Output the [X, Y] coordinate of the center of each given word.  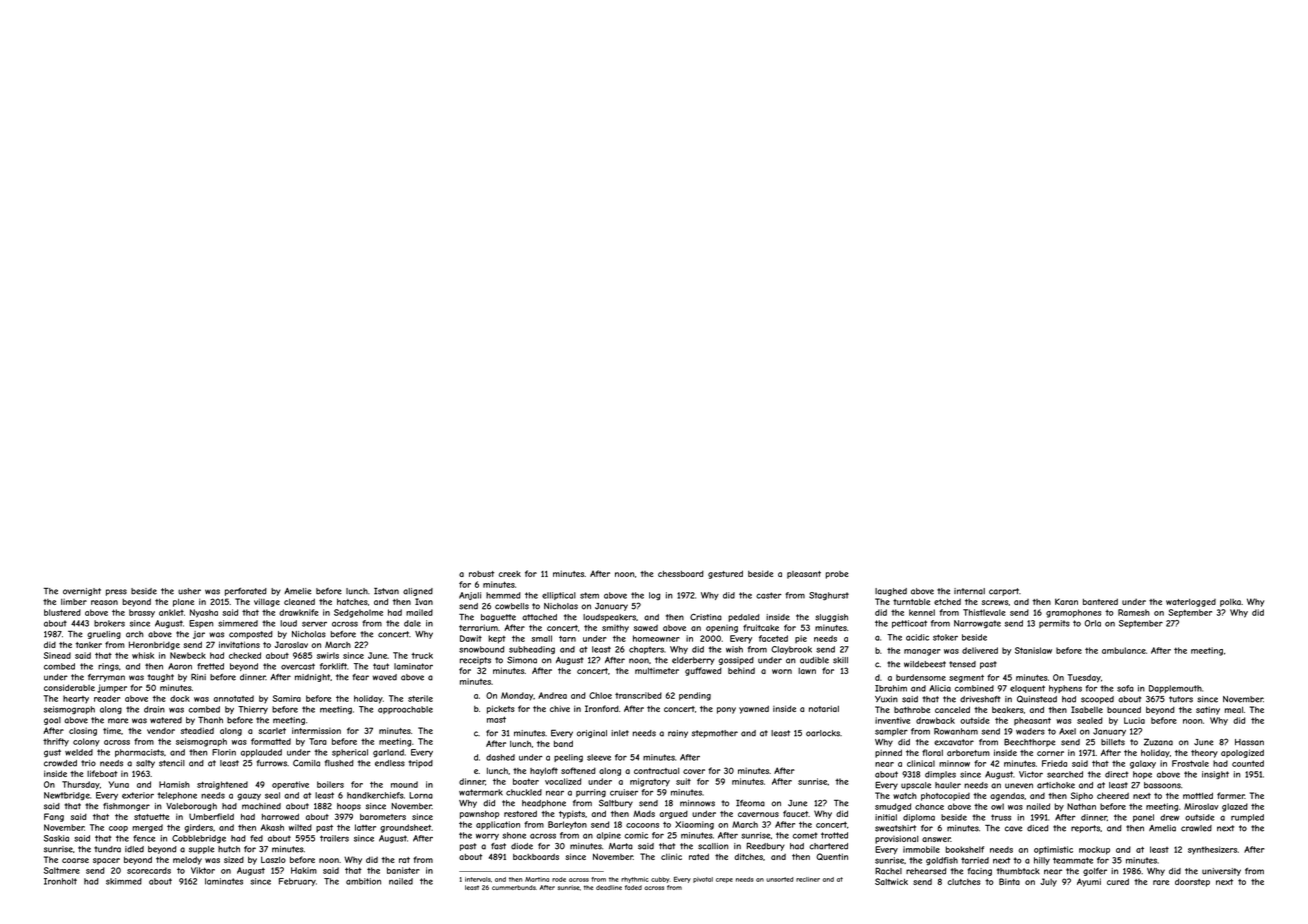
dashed [500, 757]
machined [261, 806]
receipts [475, 661]
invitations [239, 644]
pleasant [804, 575]
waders [1030, 731]
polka [1230, 603]
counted [1248, 763]
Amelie [297, 591]
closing [83, 731]
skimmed [124, 881]
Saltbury [616, 803]
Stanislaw [1033, 650]
